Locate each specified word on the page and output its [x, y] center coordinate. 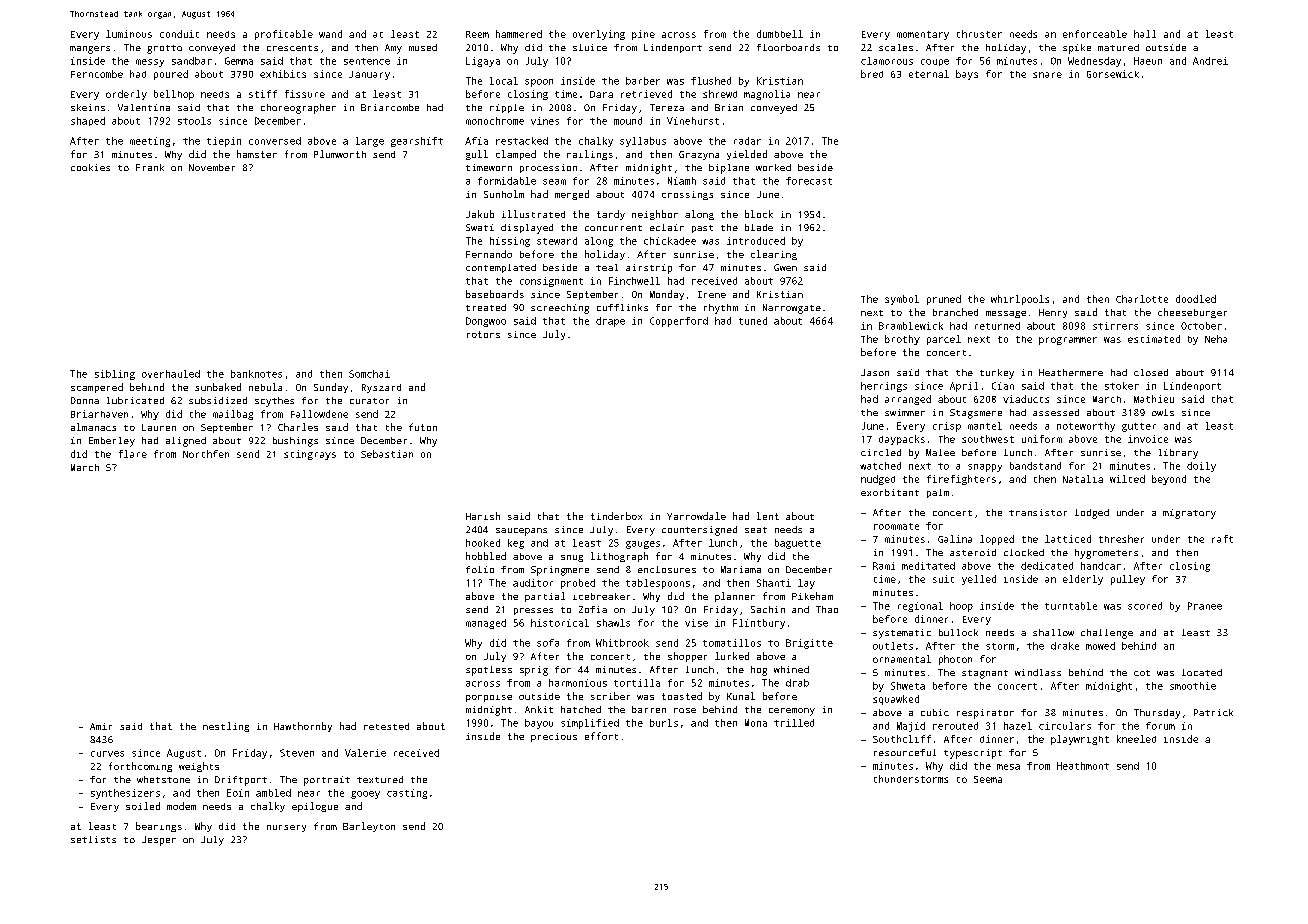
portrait [327, 781]
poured [171, 75]
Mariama [741, 569]
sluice [590, 47]
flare [133, 454]
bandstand [1035, 466]
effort [601, 736]
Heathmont [1083, 766]
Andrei [1210, 61]
